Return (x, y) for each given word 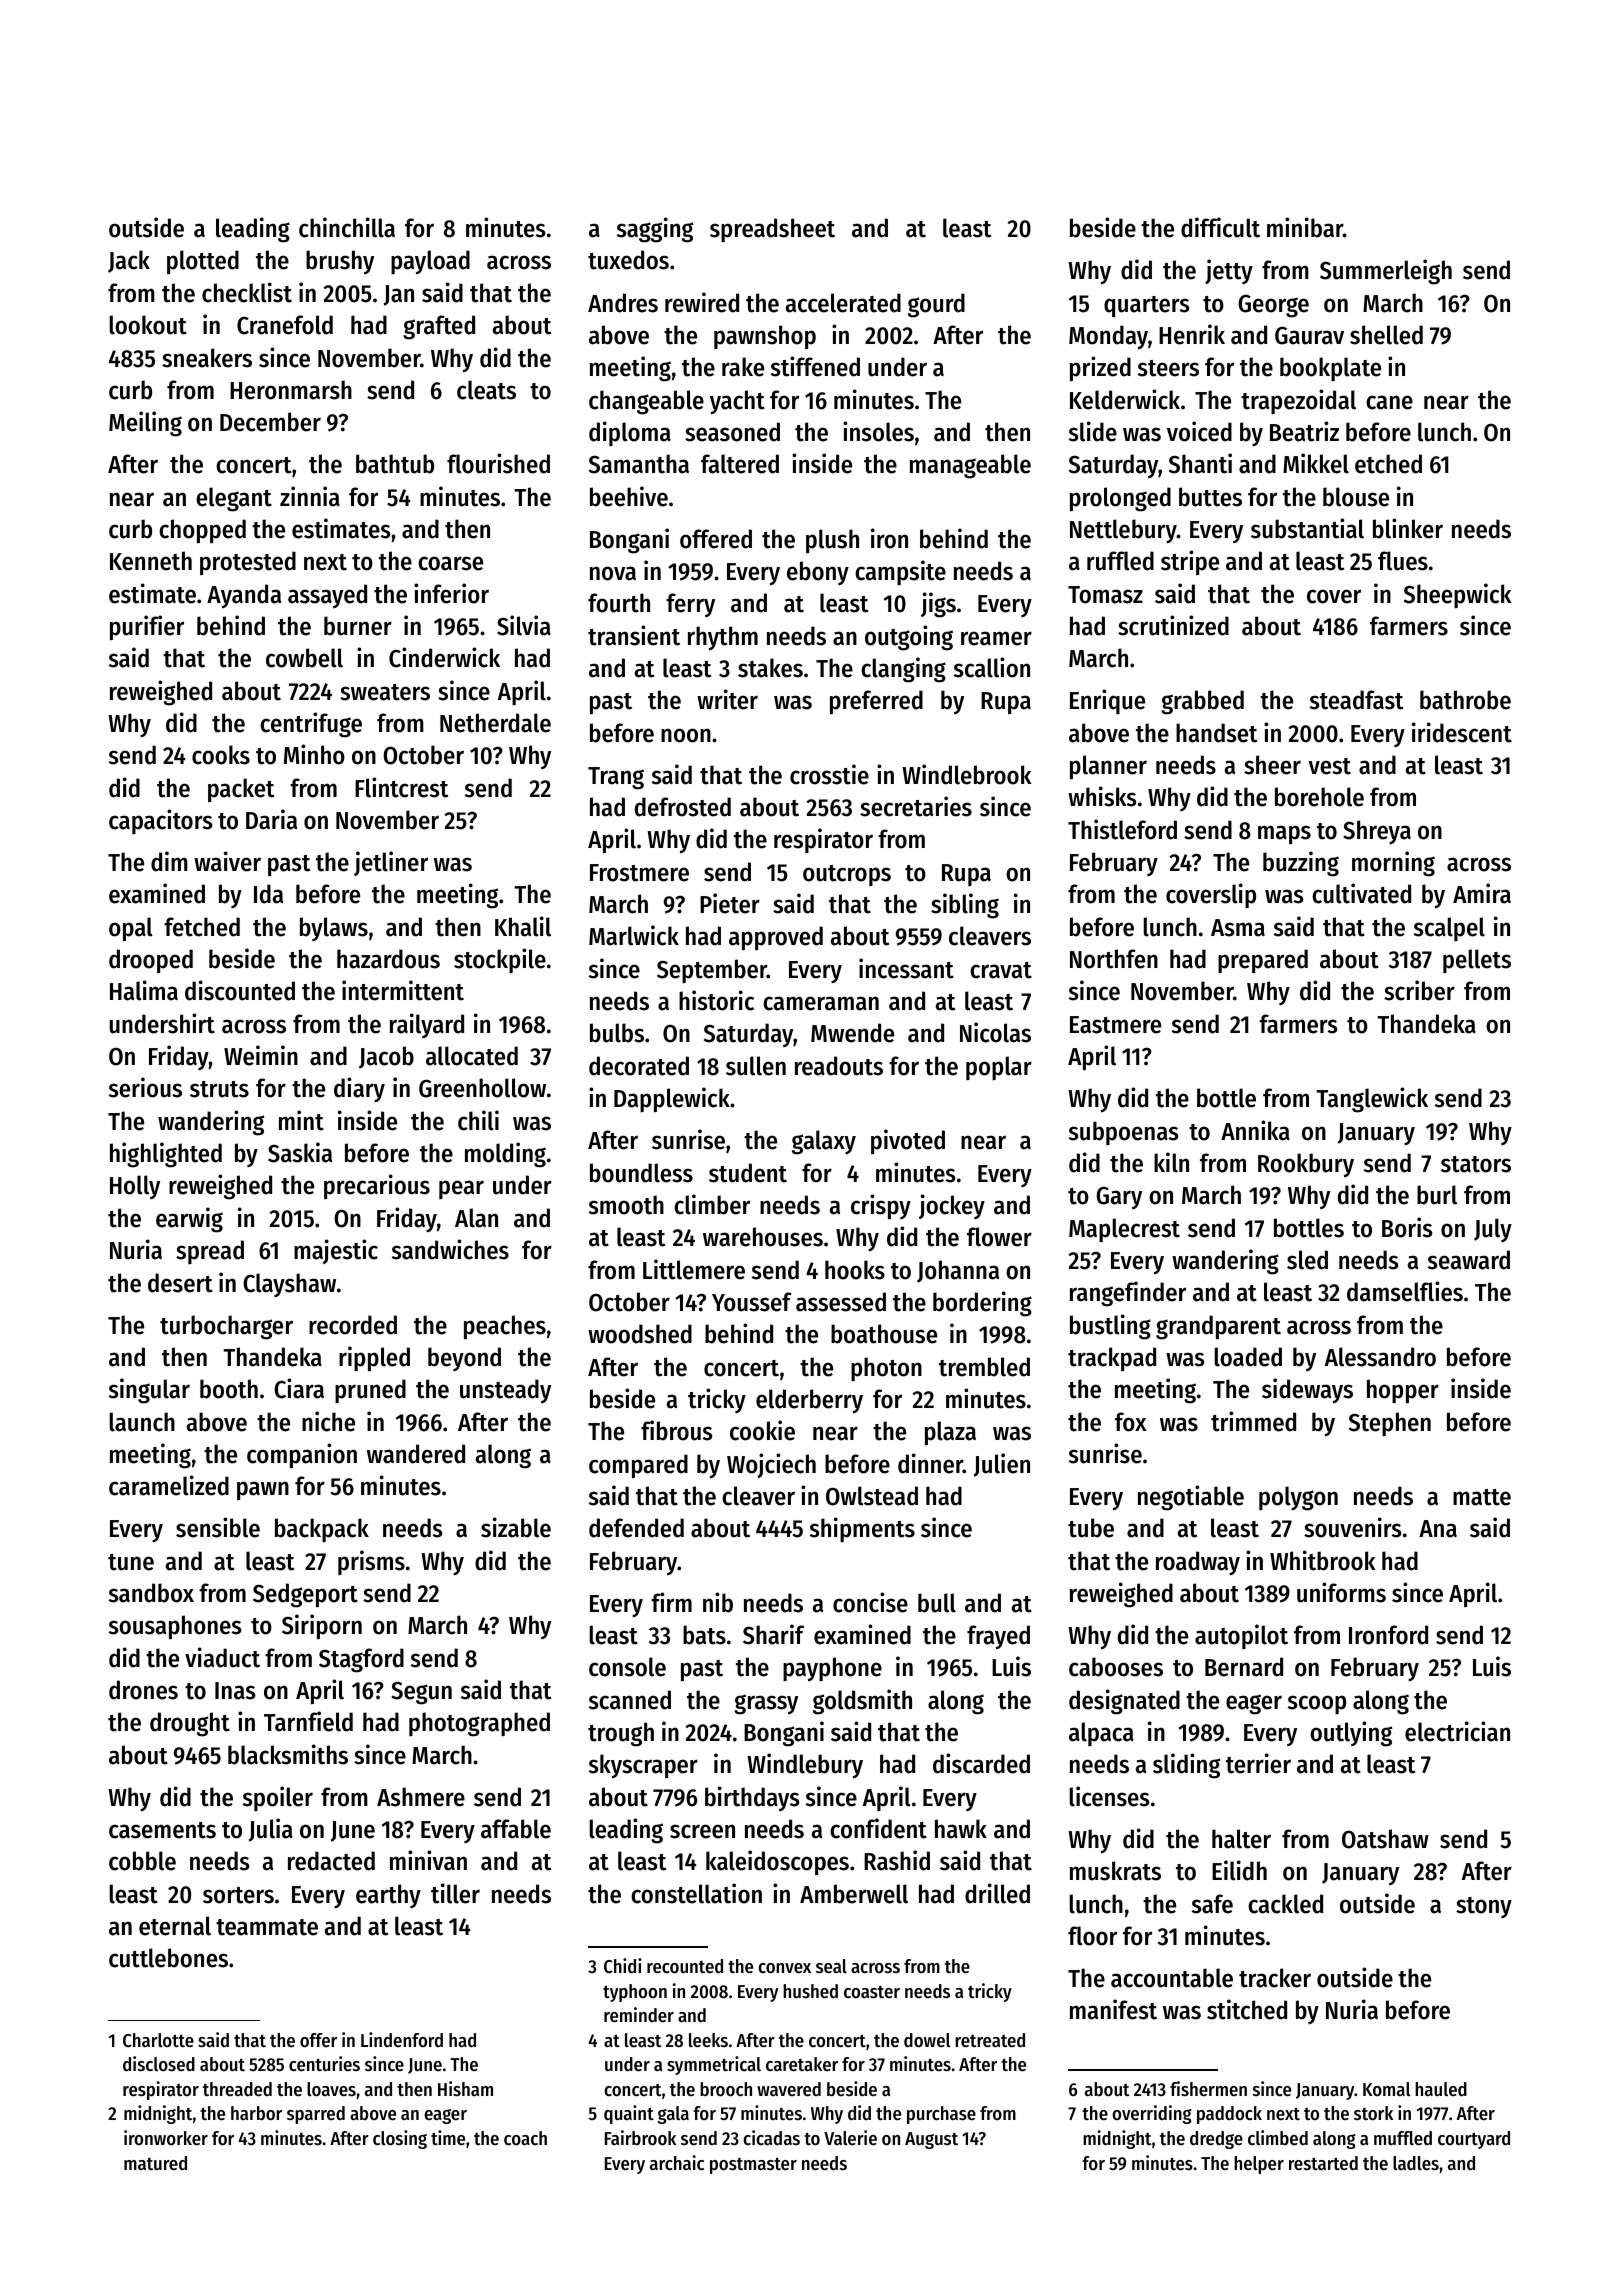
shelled (1386, 335)
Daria (271, 819)
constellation (696, 1893)
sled (1307, 1260)
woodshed (640, 1334)
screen (702, 1831)
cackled (1285, 1904)
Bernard (1244, 1667)
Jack (129, 261)
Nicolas (995, 1032)
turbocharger (226, 1327)
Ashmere (421, 1797)
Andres (623, 303)
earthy (388, 1896)
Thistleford (1122, 829)
